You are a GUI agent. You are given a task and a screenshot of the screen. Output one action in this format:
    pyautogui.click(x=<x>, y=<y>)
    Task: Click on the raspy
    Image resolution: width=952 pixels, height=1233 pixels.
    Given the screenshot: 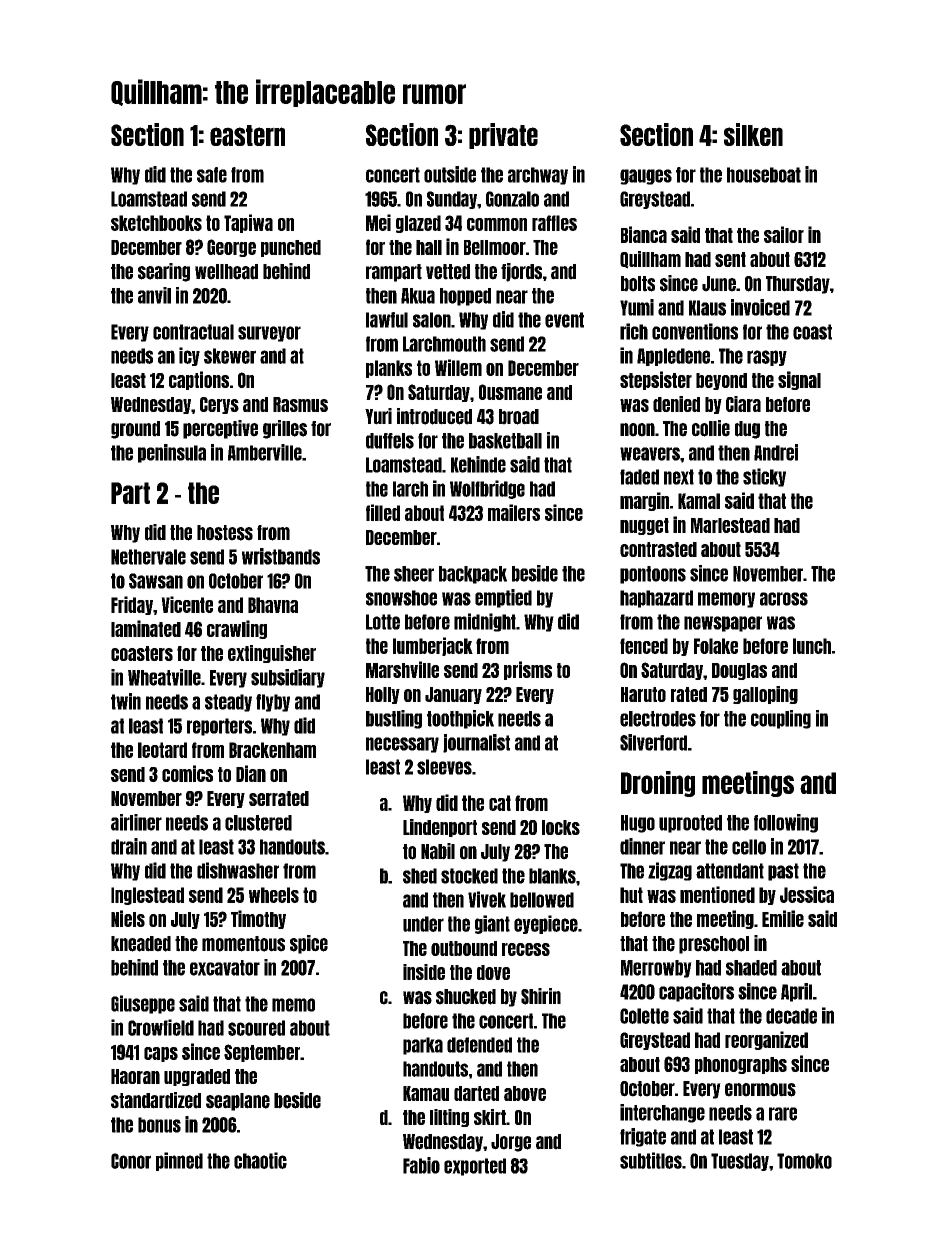 What is the action you would take?
    pyautogui.click(x=767, y=358)
